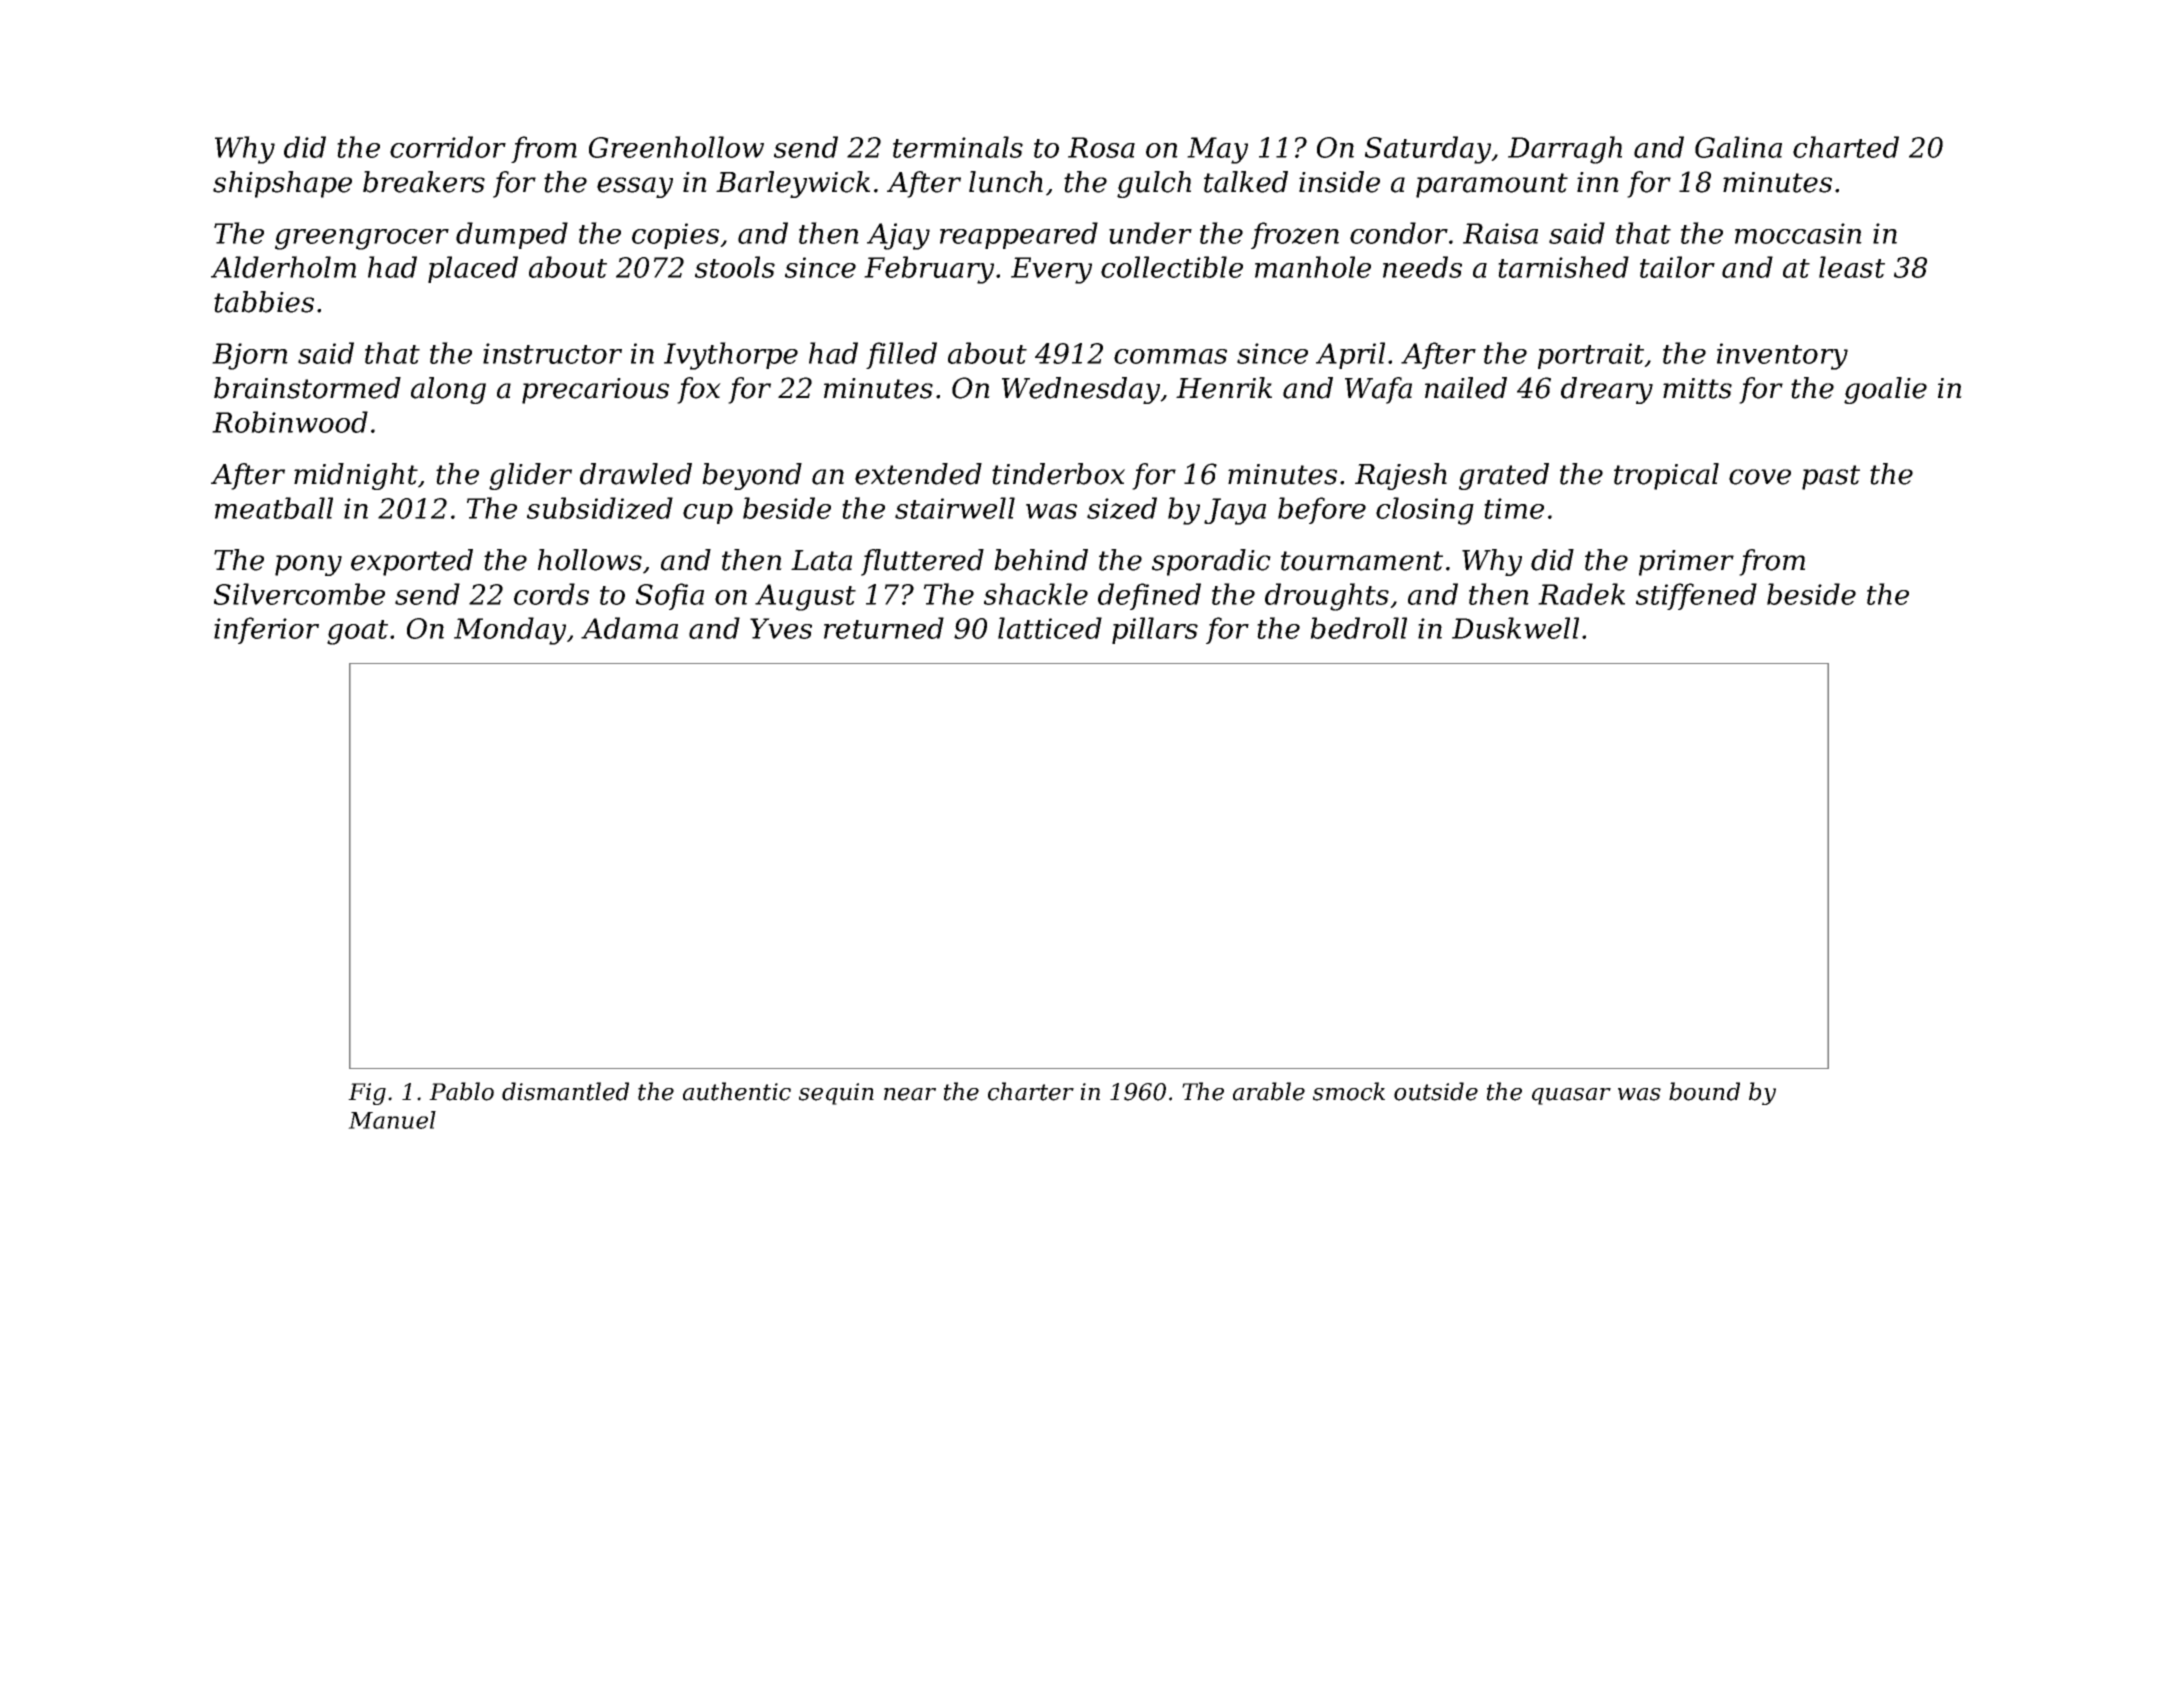 The image size is (2178, 1683). What do you see at coordinates (629, 628) in the screenshot?
I see `Adama` at bounding box center [629, 628].
